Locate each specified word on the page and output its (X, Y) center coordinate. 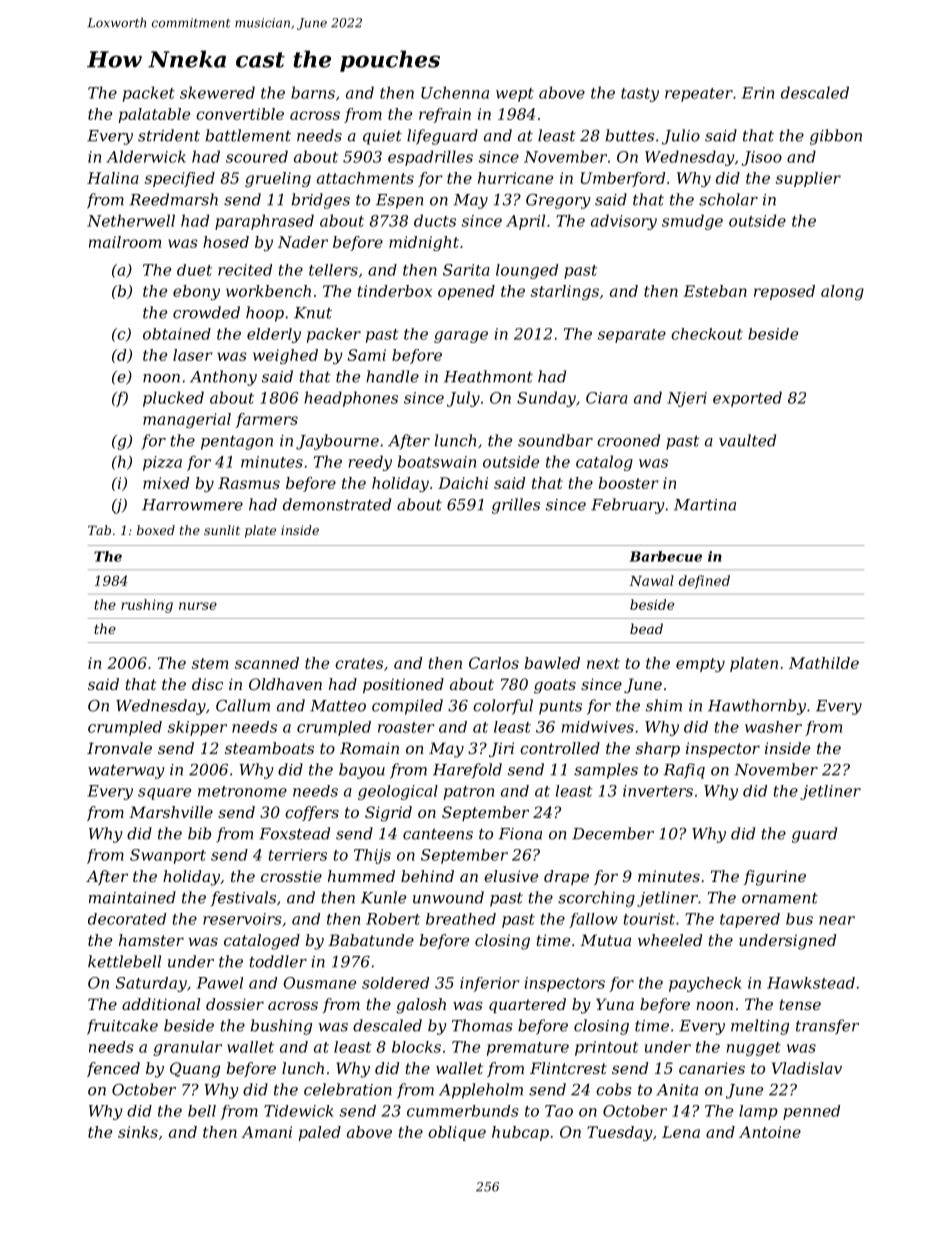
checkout (707, 334)
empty (700, 665)
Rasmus (249, 483)
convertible (240, 114)
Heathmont (488, 376)
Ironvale (119, 748)
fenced (113, 1069)
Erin (758, 93)
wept (515, 95)
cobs (614, 1089)
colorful (503, 707)
